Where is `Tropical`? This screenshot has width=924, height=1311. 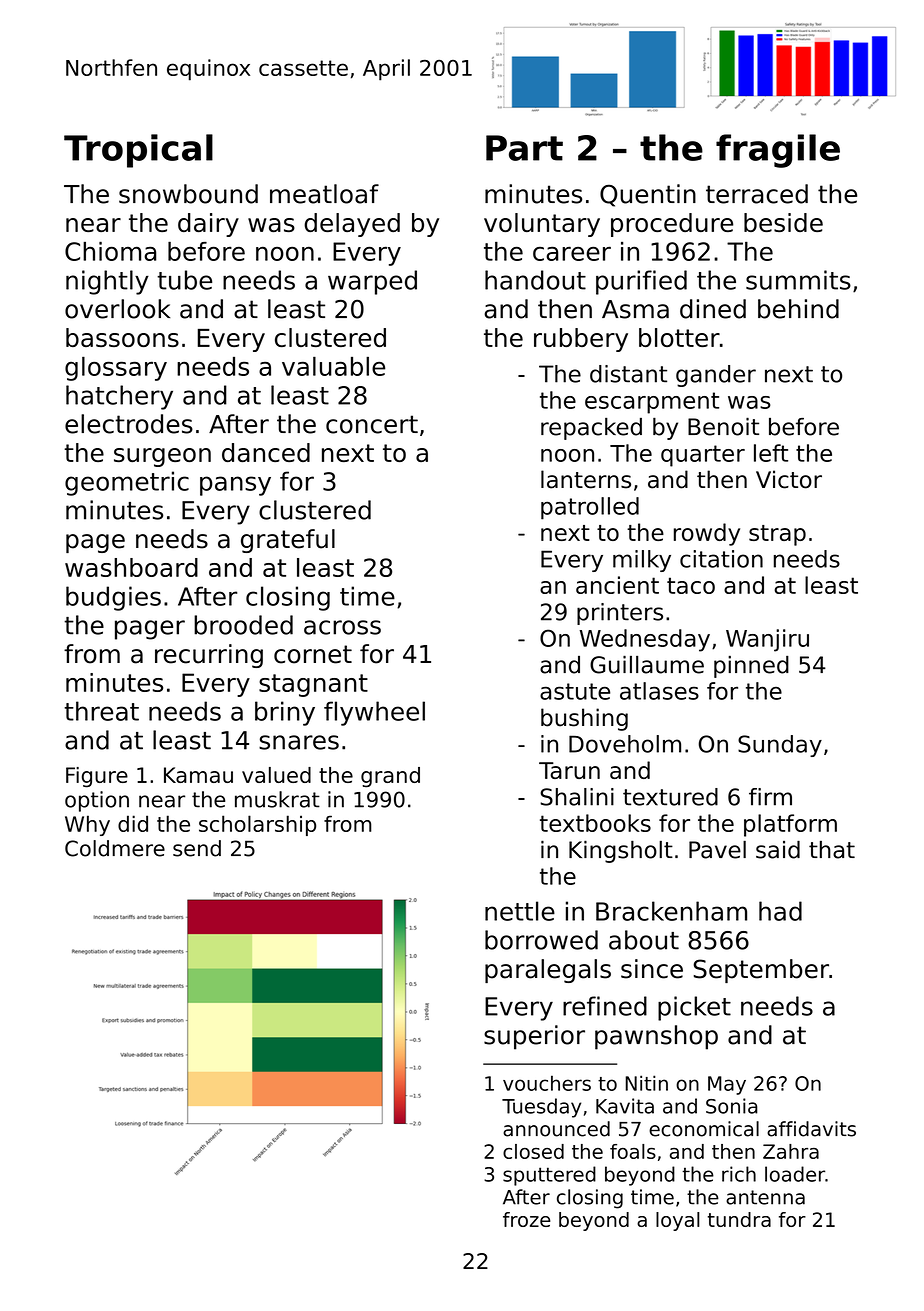 Tropical is located at coordinates (138, 151).
